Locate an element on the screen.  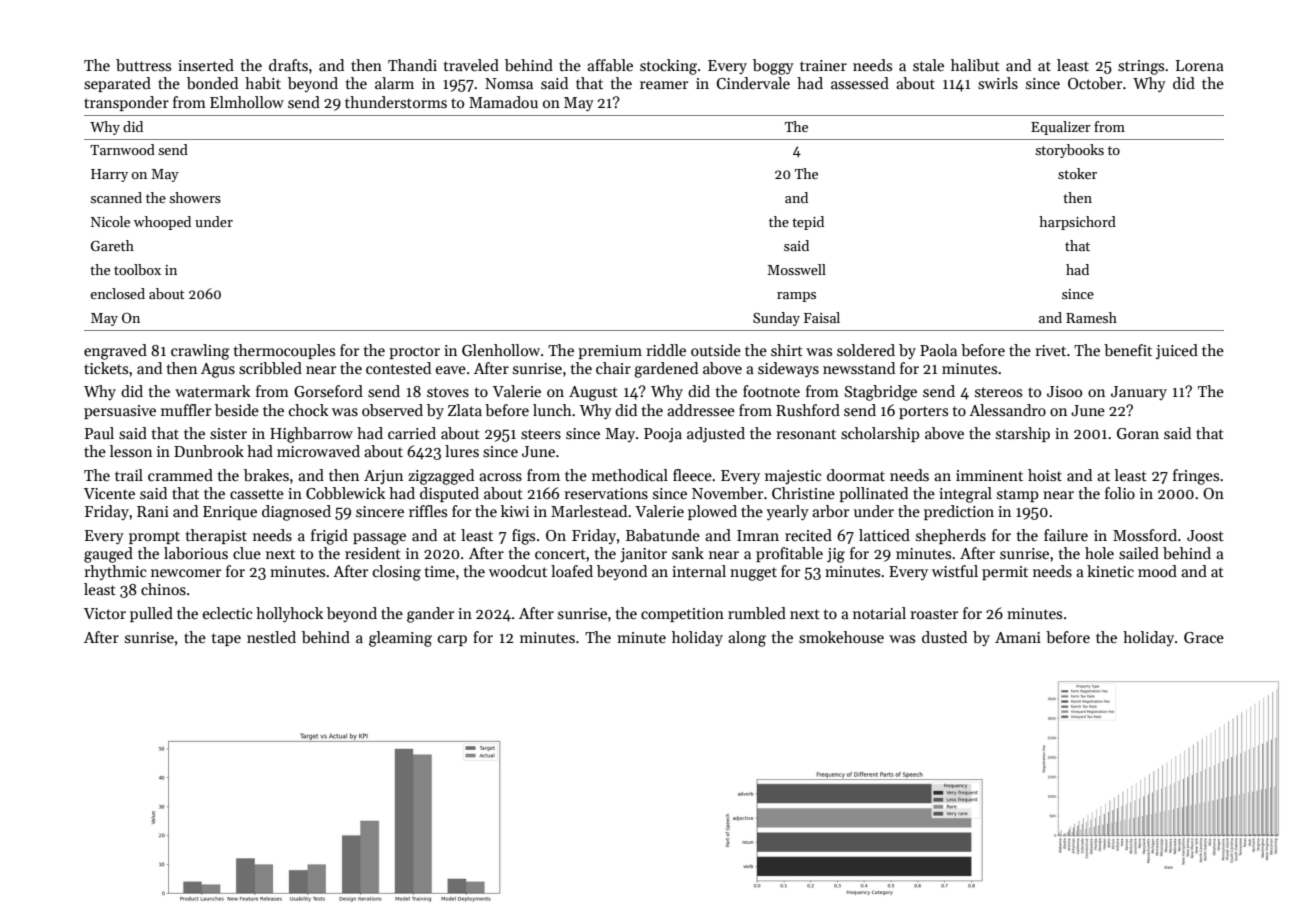
crawling is located at coordinates (200, 352).
